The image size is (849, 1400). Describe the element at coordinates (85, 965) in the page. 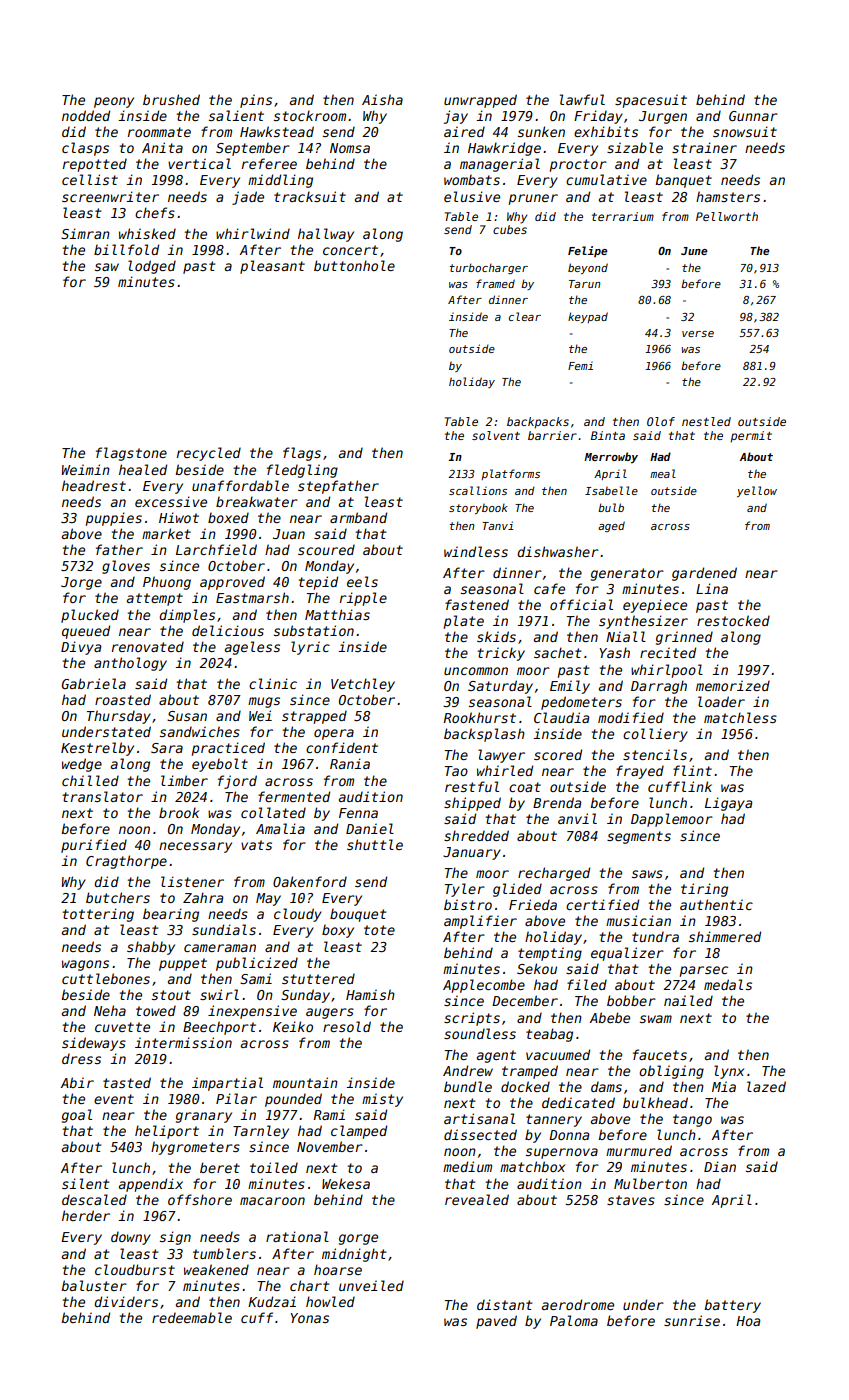

I see `wagons` at that location.
